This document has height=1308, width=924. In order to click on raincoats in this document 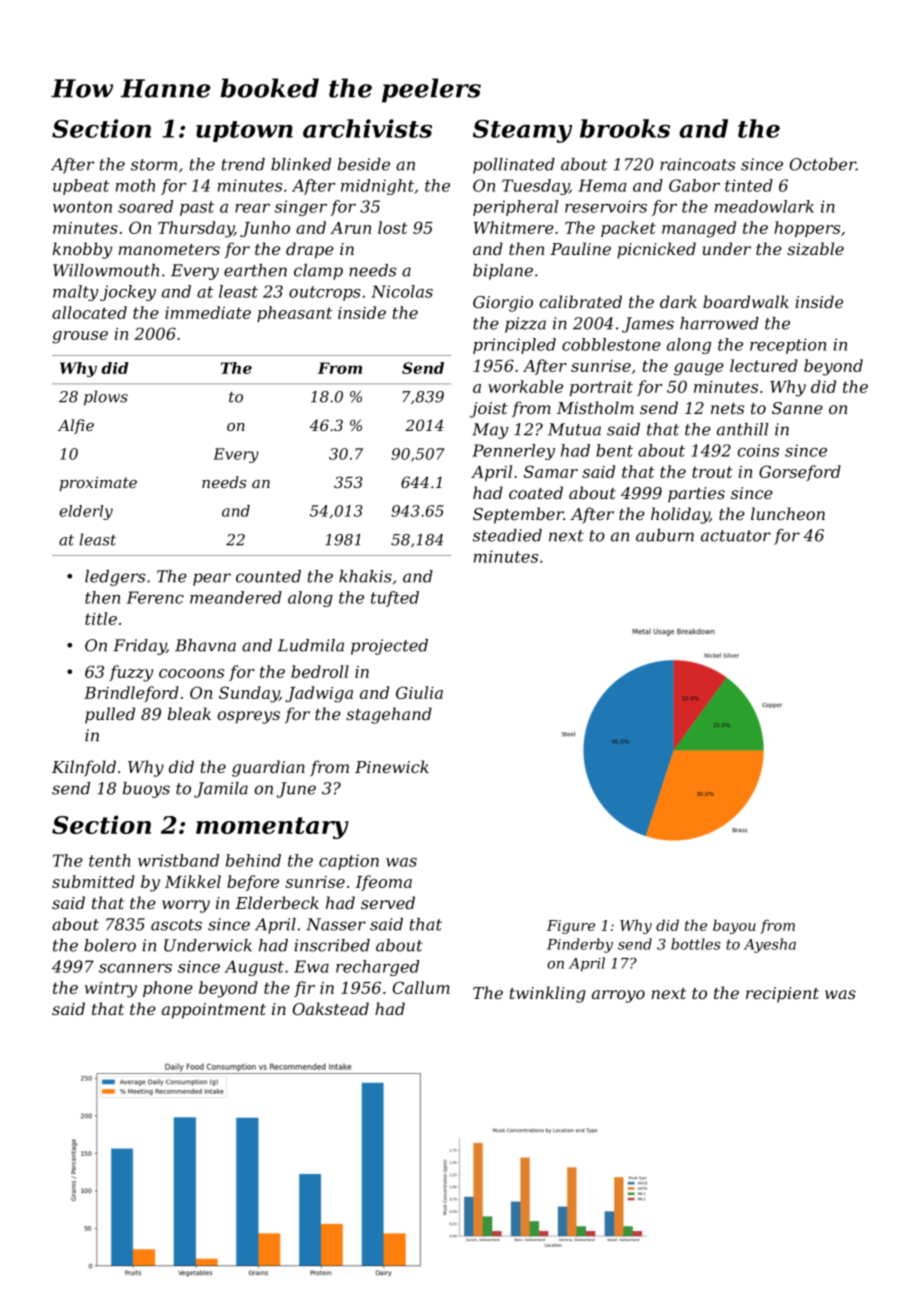, I will do `click(697, 164)`.
